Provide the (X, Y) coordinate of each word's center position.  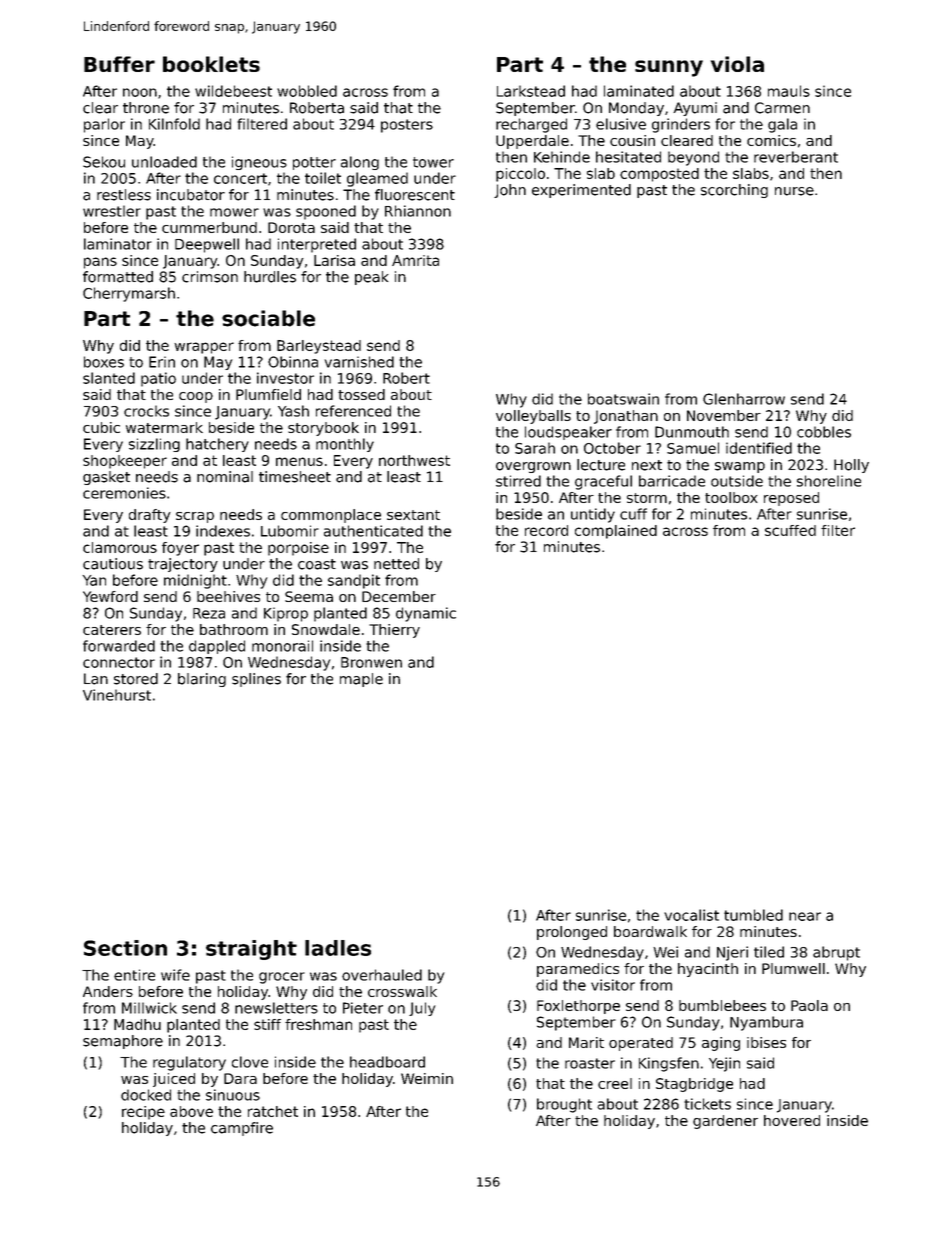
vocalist (691, 915)
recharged (531, 125)
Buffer (119, 64)
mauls (789, 91)
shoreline (829, 481)
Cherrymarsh (129, 294)
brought (564, 1105)
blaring (202, 680)
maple (361, 680)
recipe (143, 1113)
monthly (345, 445)
